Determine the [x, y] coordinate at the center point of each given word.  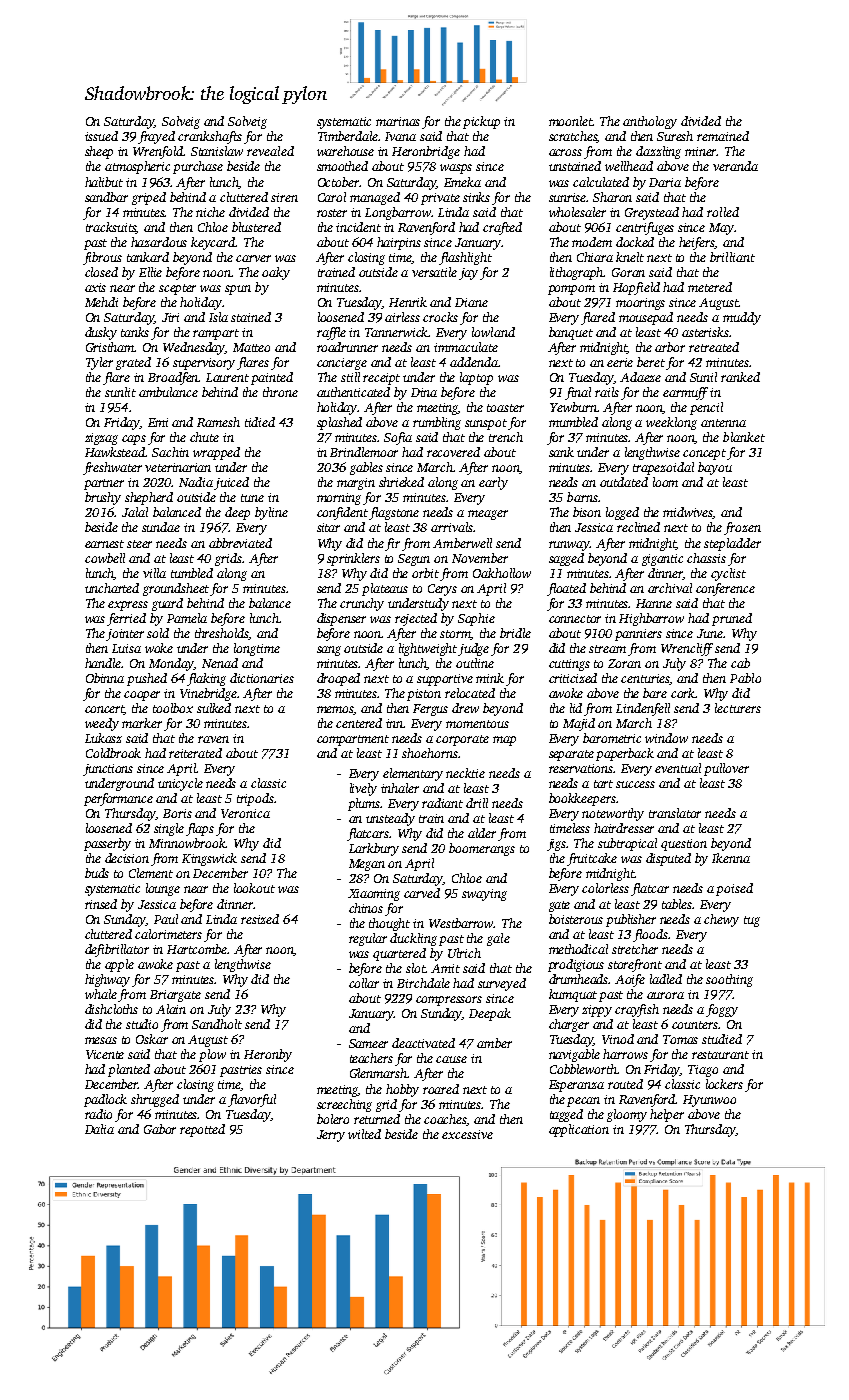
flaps [200, 829]
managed [375, 198]
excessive [467, 1134]
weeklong [671, 423]
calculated [601, 182]
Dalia [99, 1129]
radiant [442, 803]
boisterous [576, 919]
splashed [339, 423]
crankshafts [210, 137]
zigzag [101, 439]
